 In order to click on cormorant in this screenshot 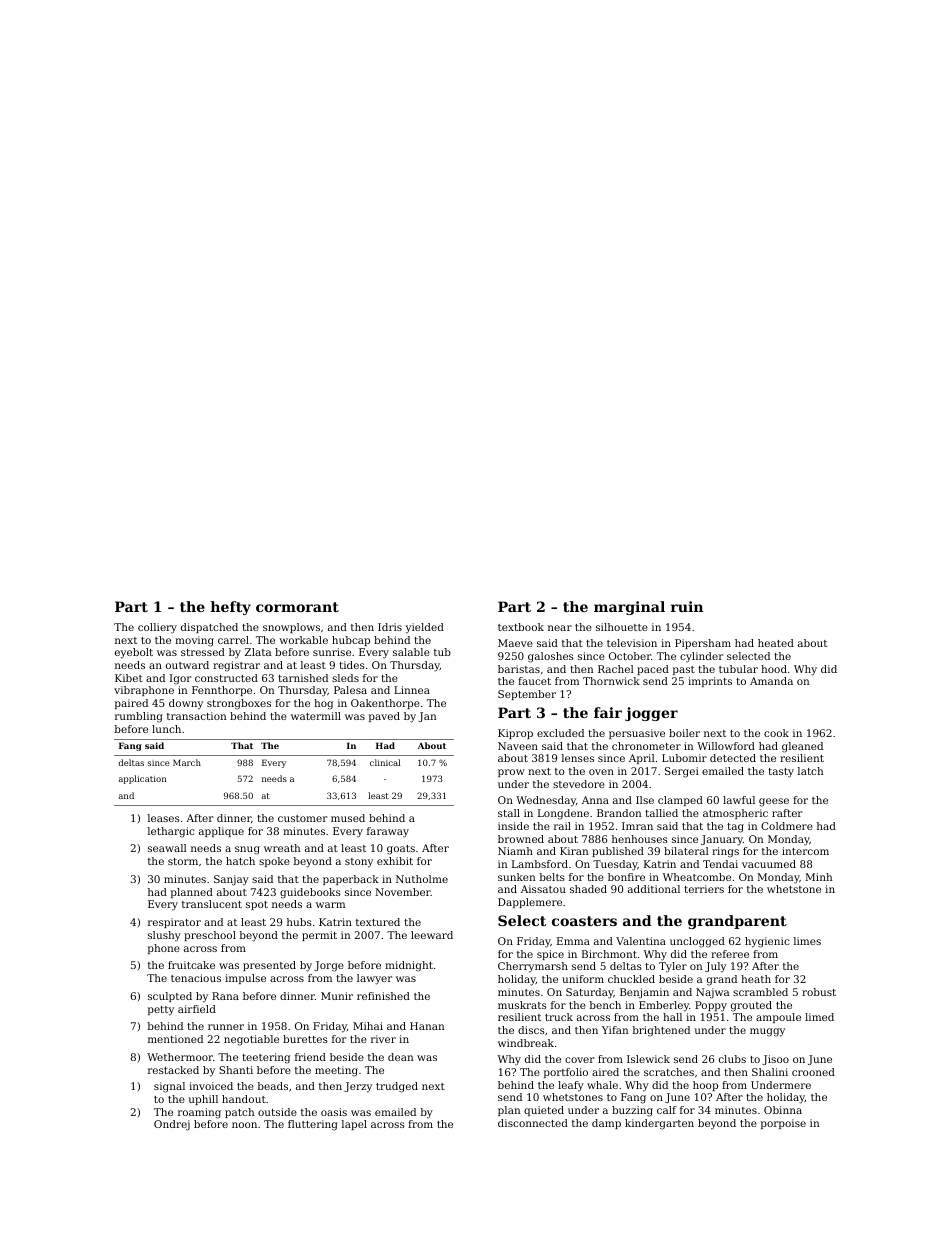, I will do `click(297, 607)`.
